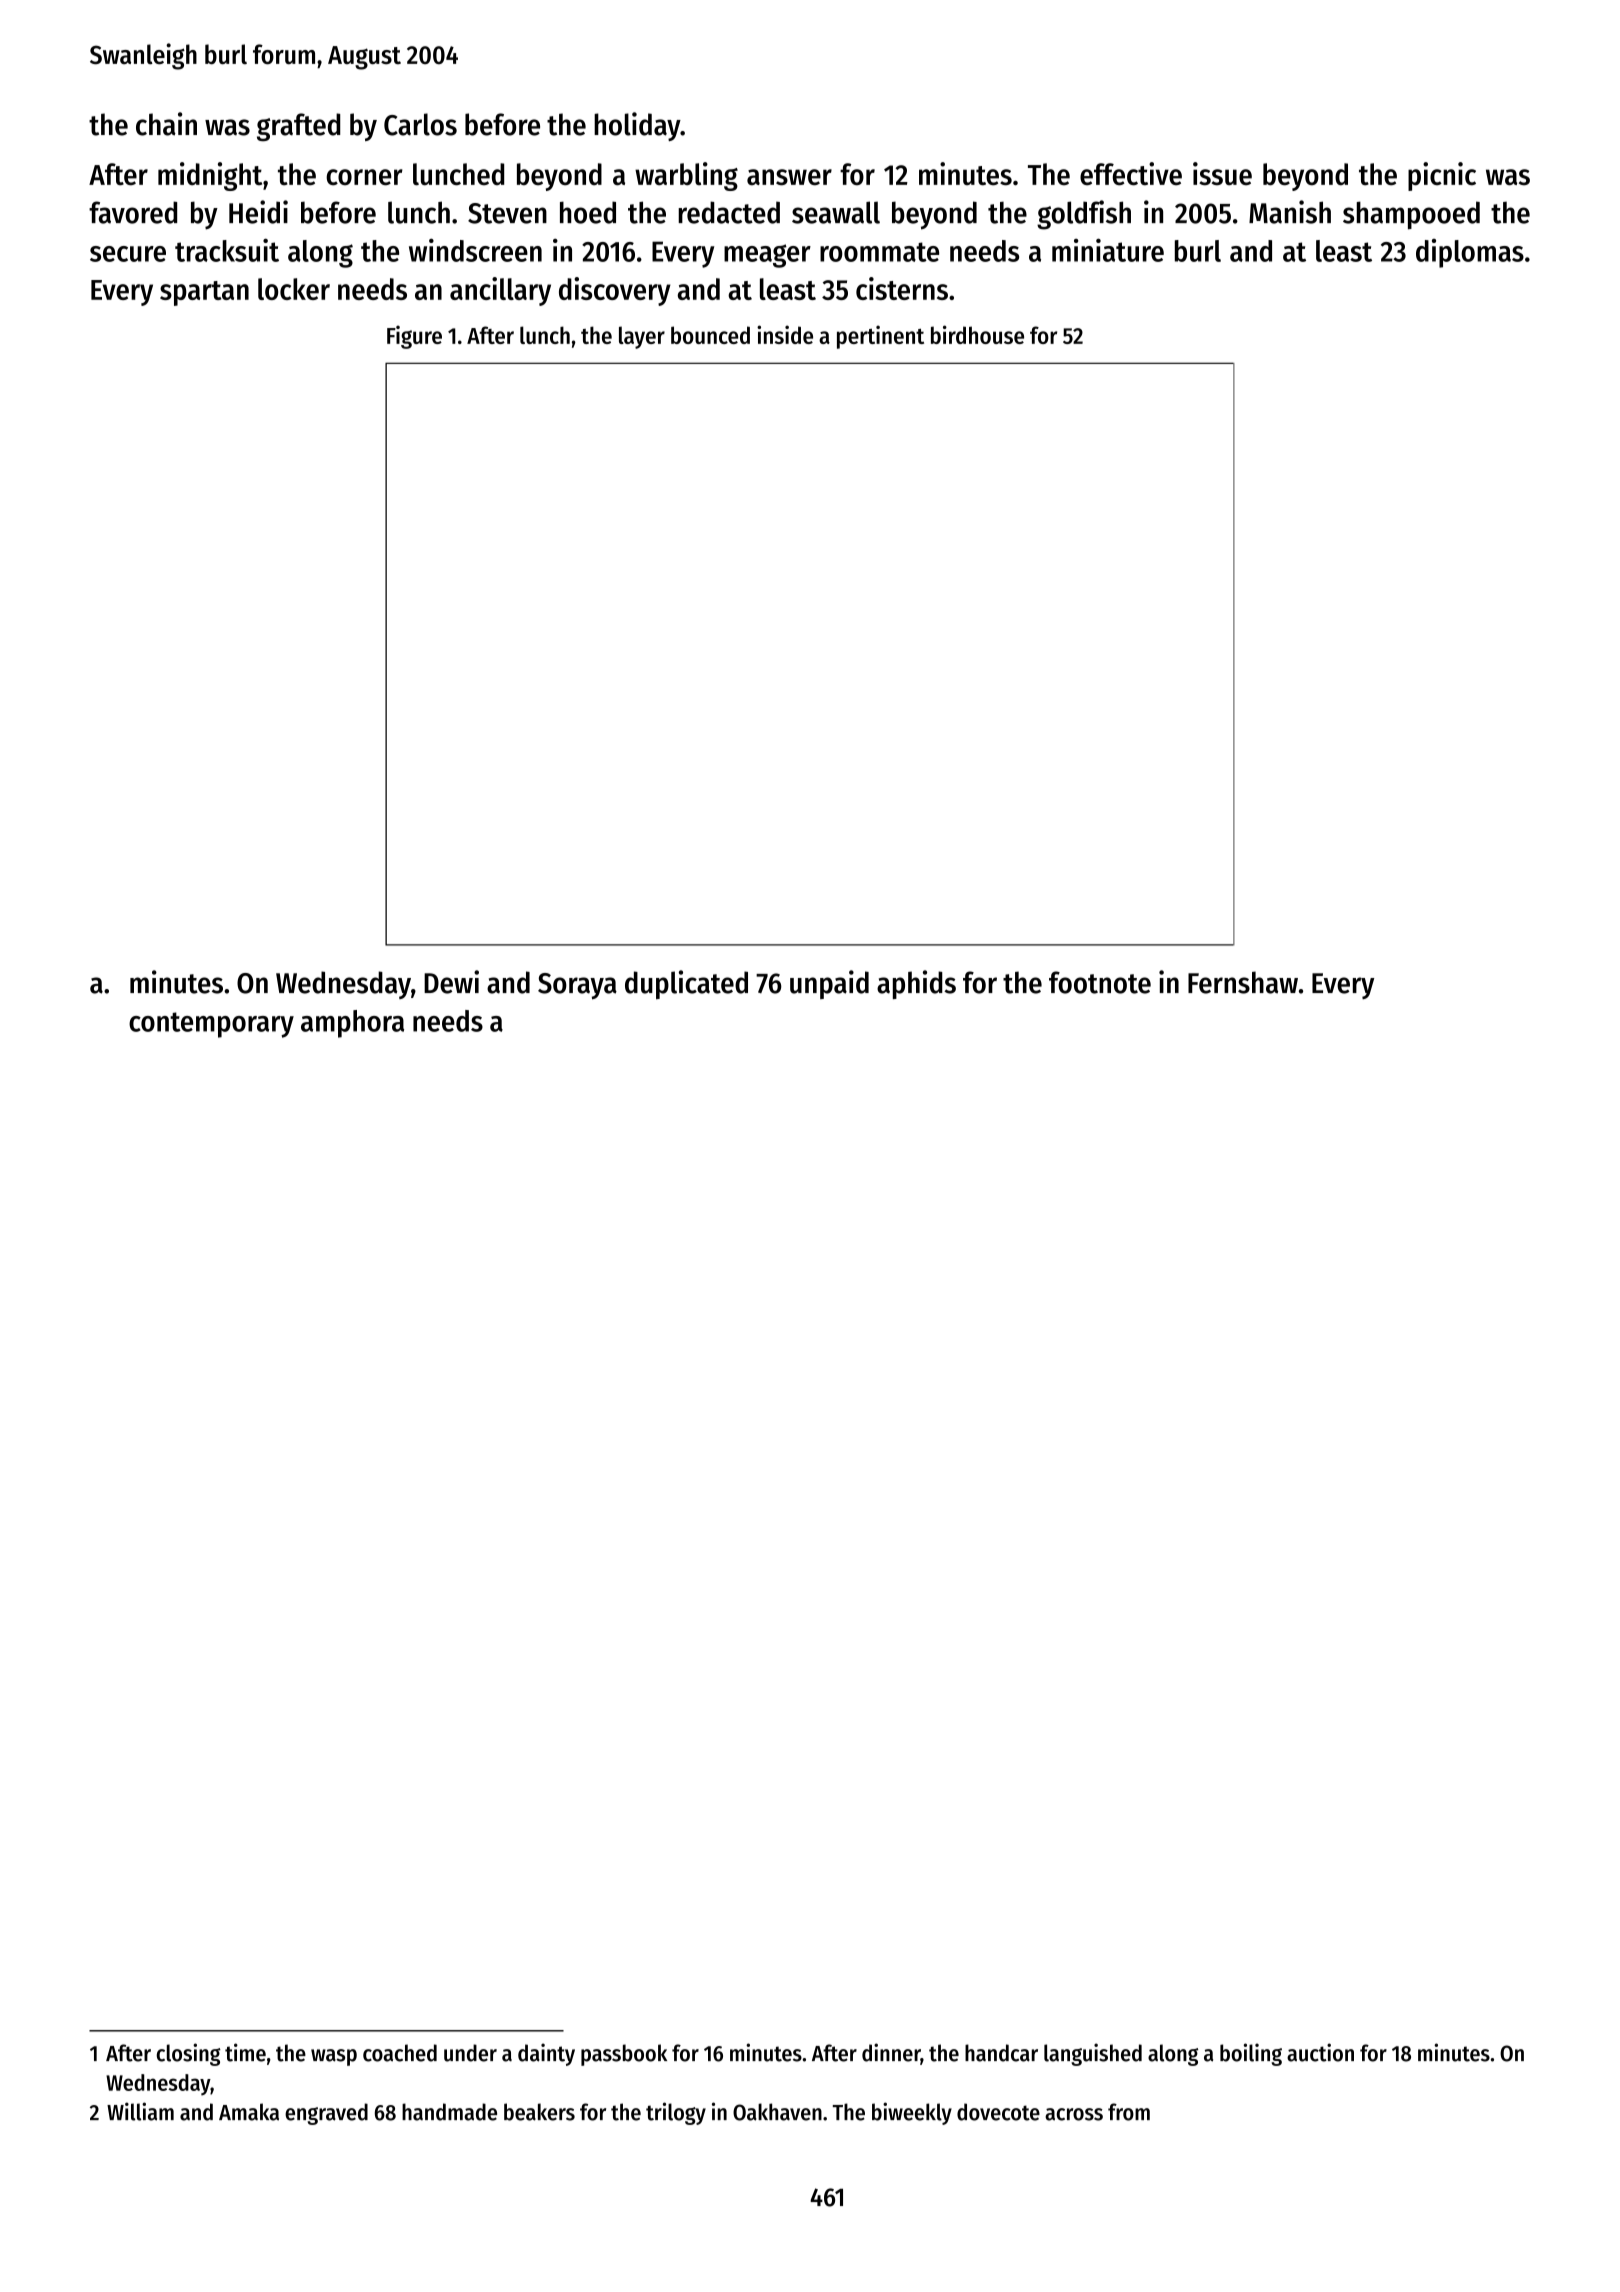 The width and height of the image is (1620, 2292). I want to click on answer, so click(789, 177).
